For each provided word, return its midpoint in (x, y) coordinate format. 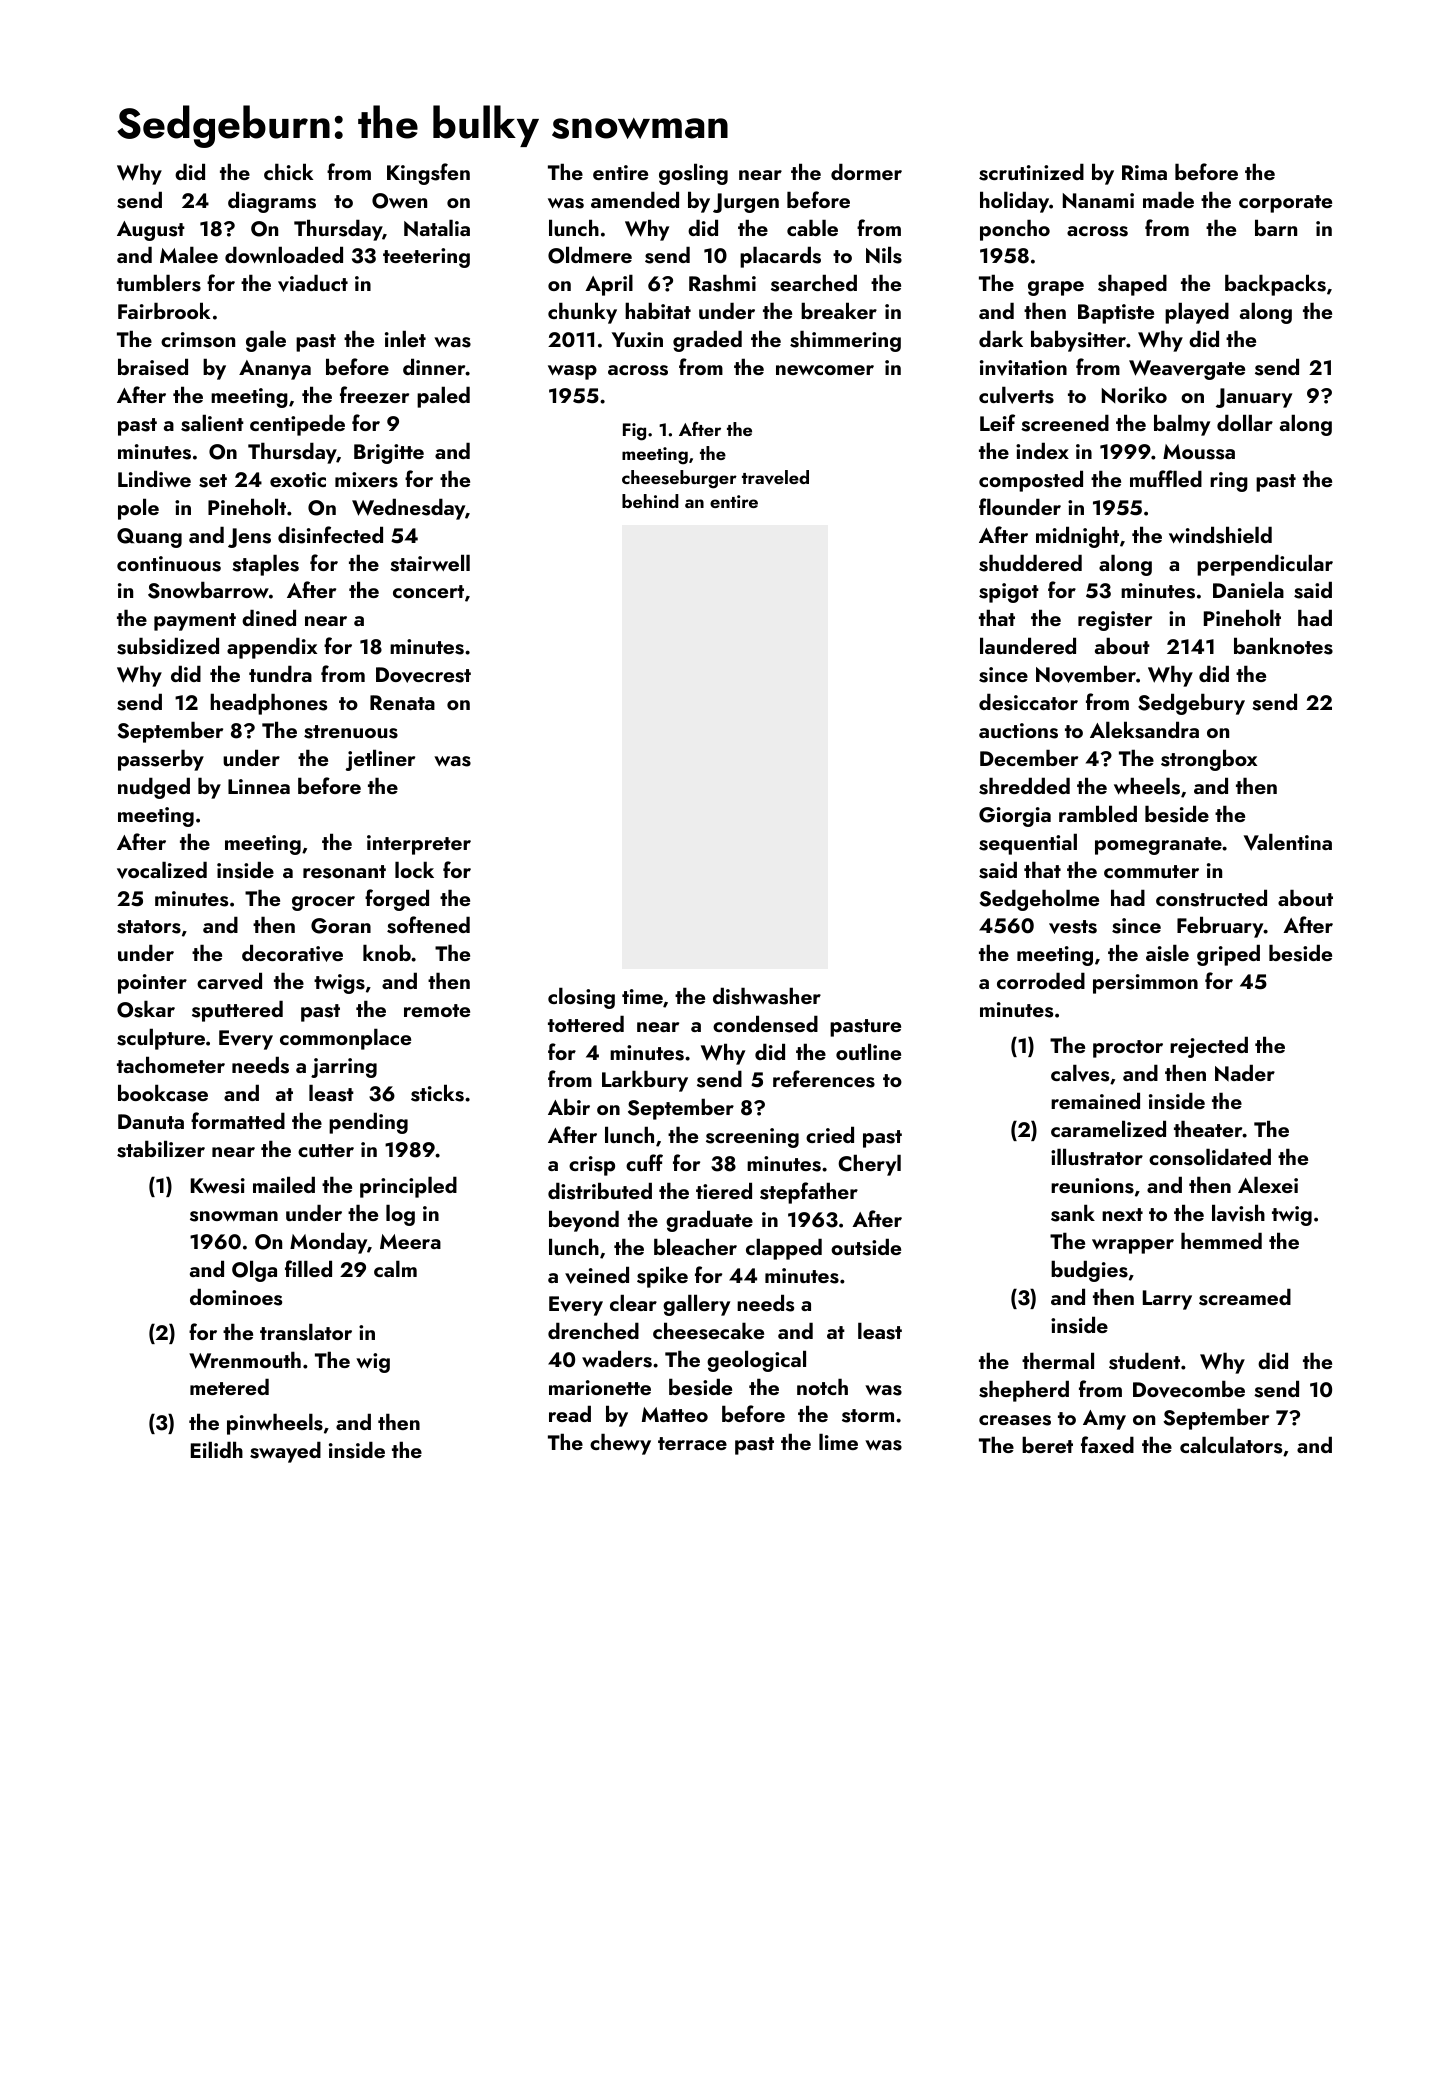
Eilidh (217, 1449)
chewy (620, 1444)
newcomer (825, 370)
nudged (154, 788)
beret (1047, 1444)
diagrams (272, 202)
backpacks (1275, 285)
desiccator (1028, 702)
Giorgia (1015, 817)
